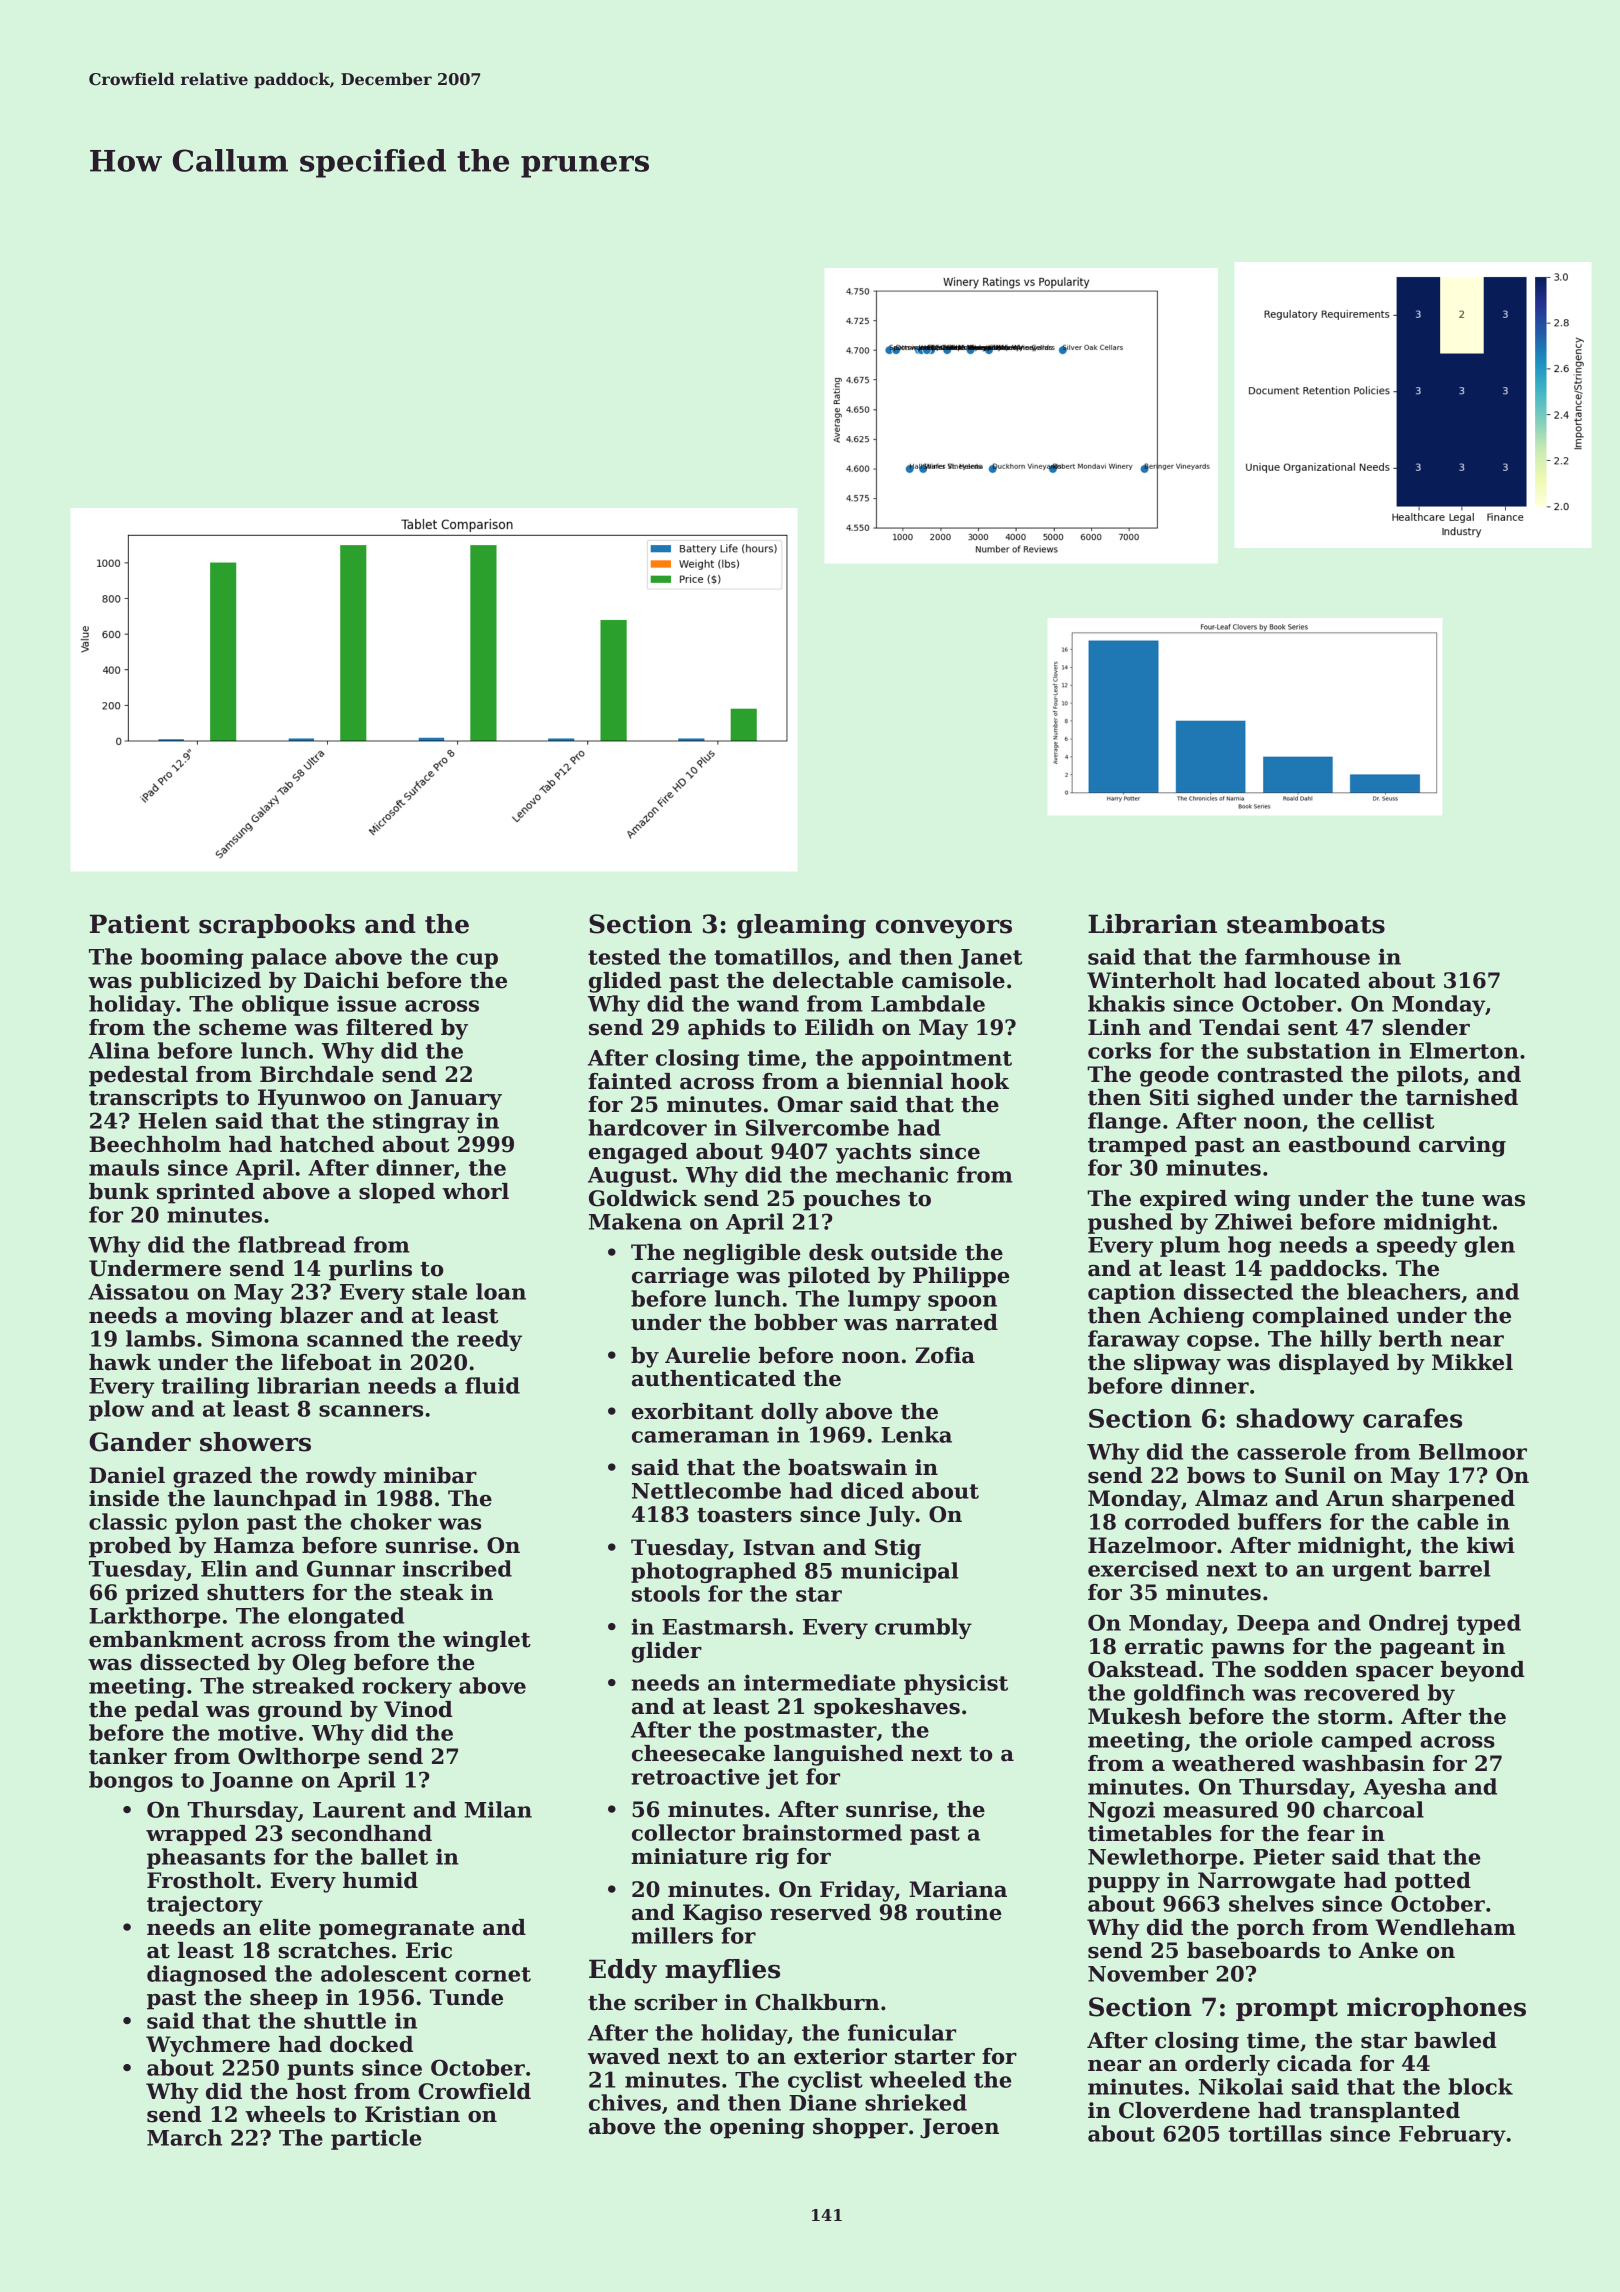  Describe the element at coordinates (1124, 1885) in the screenshot. I see `puppy` at that location.
